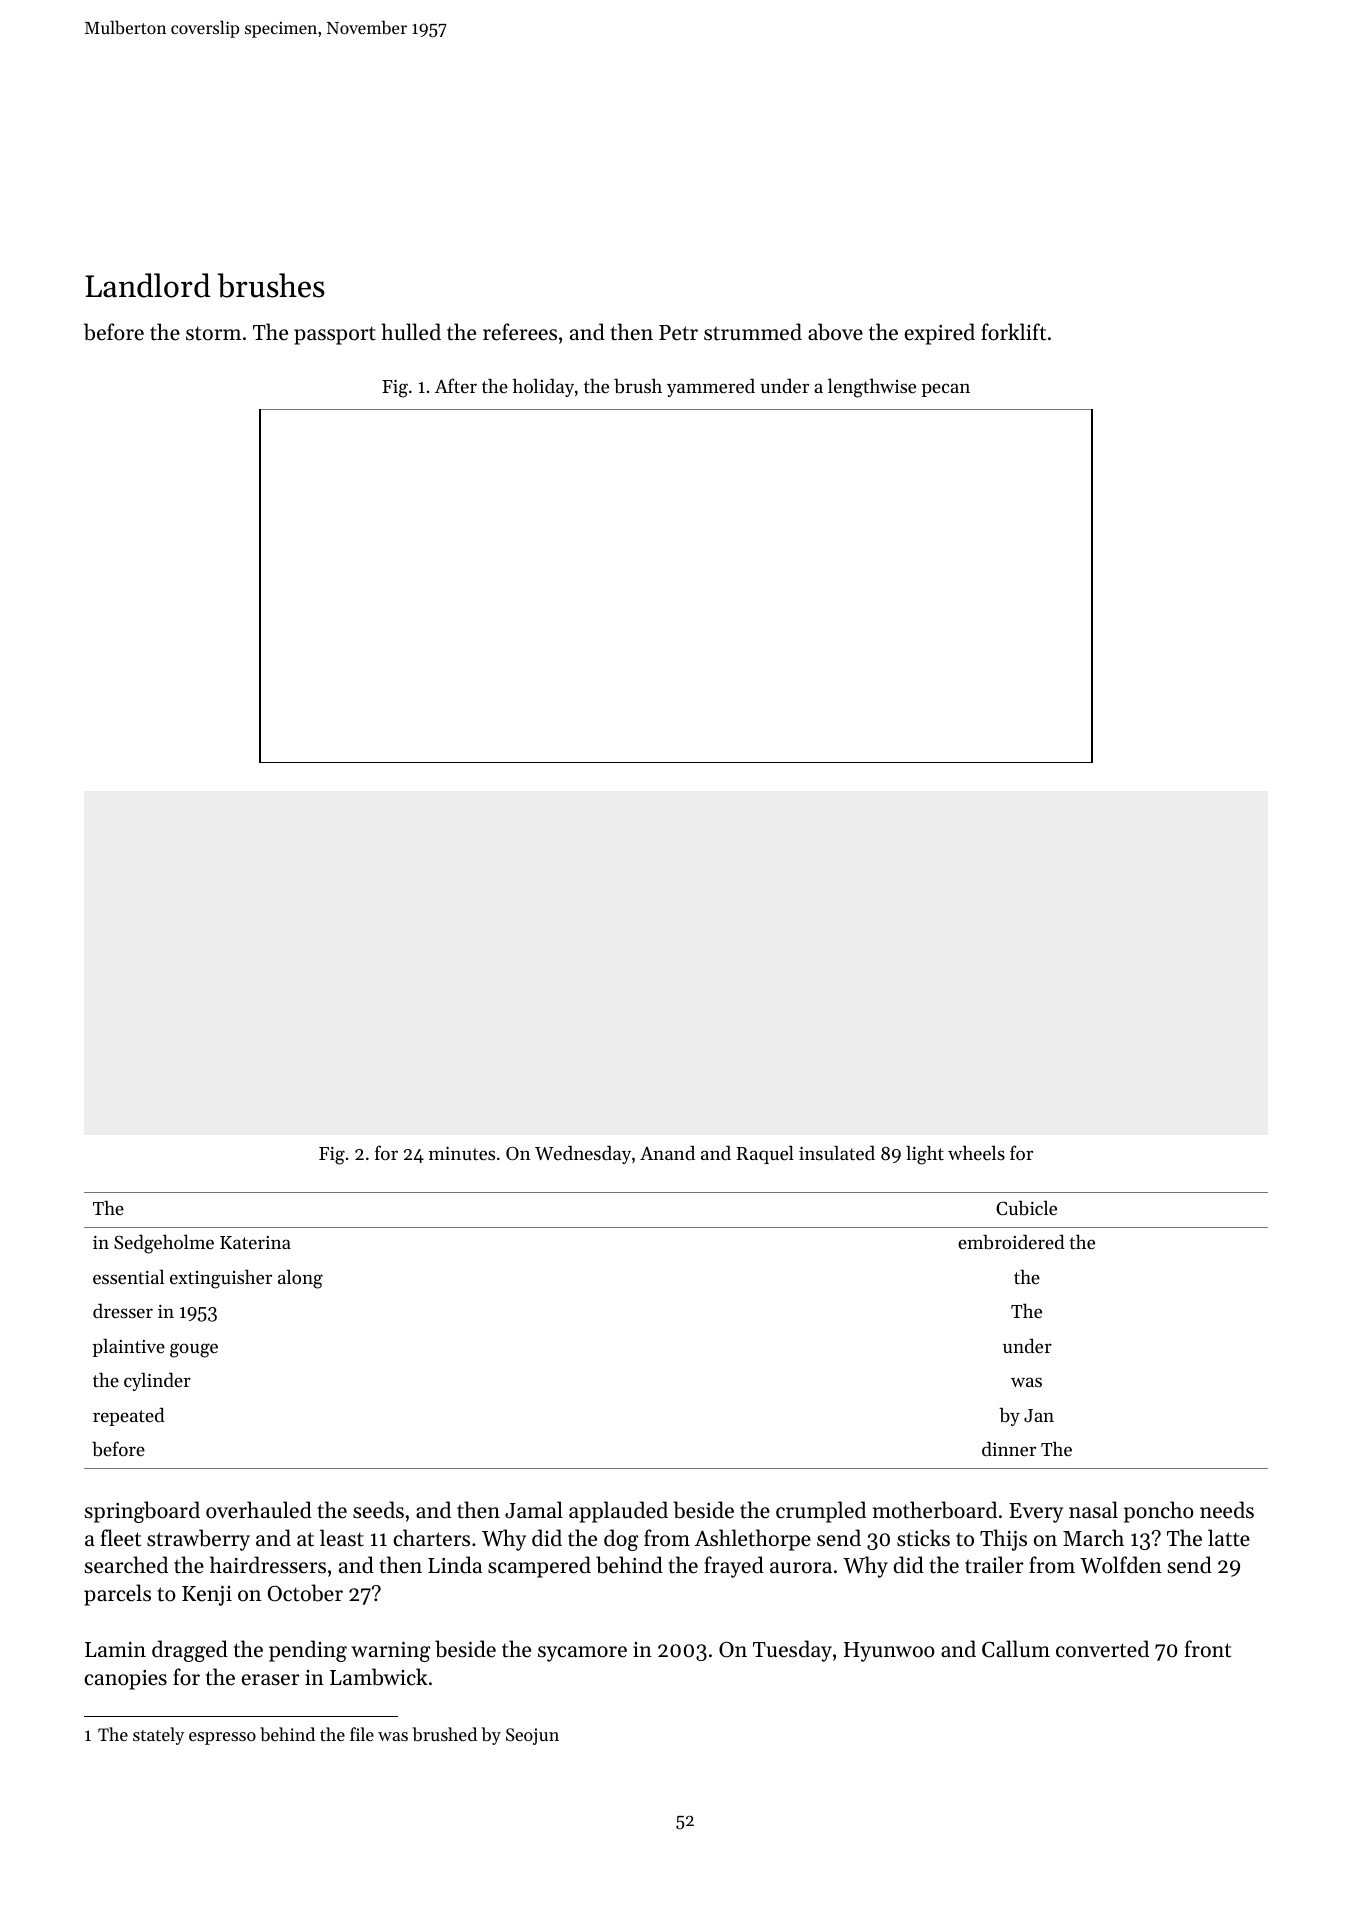  Describe the element at coordinates (147, 285) in the page. I see `Landlord` at that location.
